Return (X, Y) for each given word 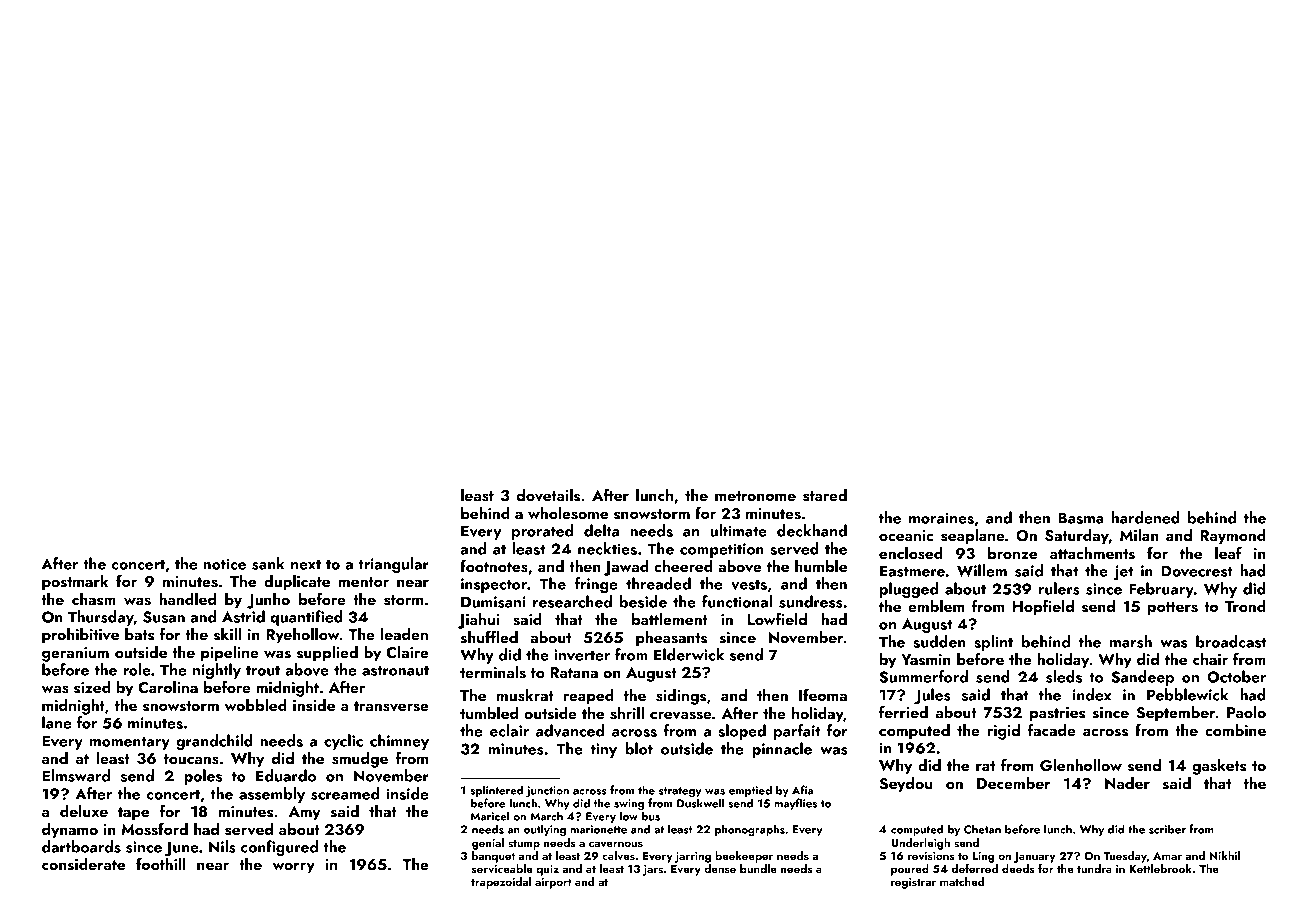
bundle (758, 868)
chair (1210, 659)
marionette (598, 829)
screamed (345, 793)
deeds (1018, 868)
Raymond (1233, 537)
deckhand (812, 530)
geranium (75, 654)
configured (279, 848)
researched (572, 601)
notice (224, 564)
